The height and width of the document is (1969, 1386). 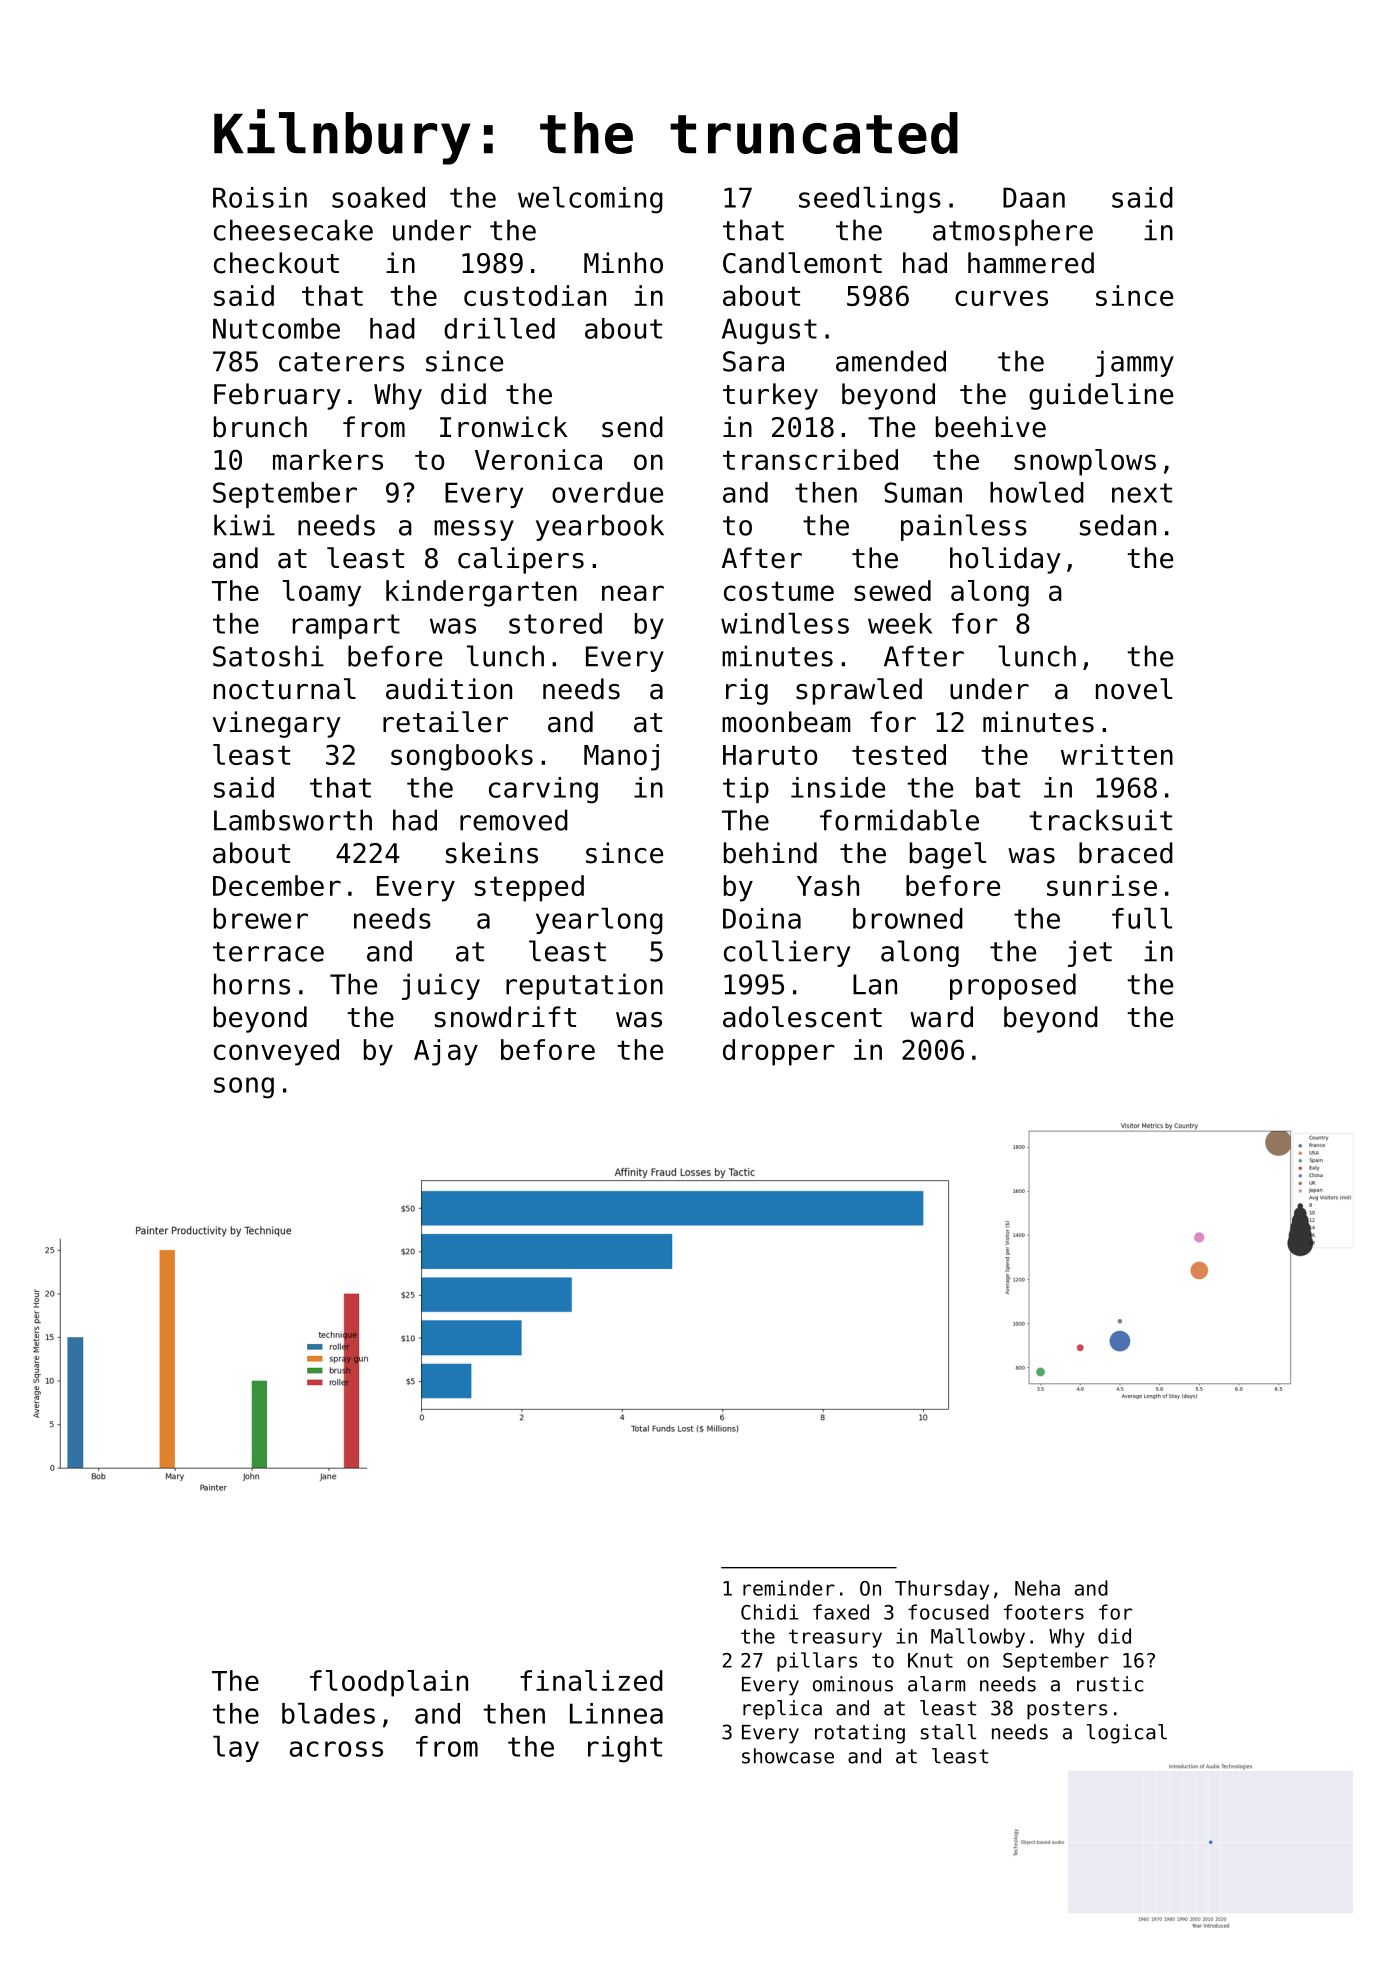 I want to click on logical, so click(x=1127, y=1734).
